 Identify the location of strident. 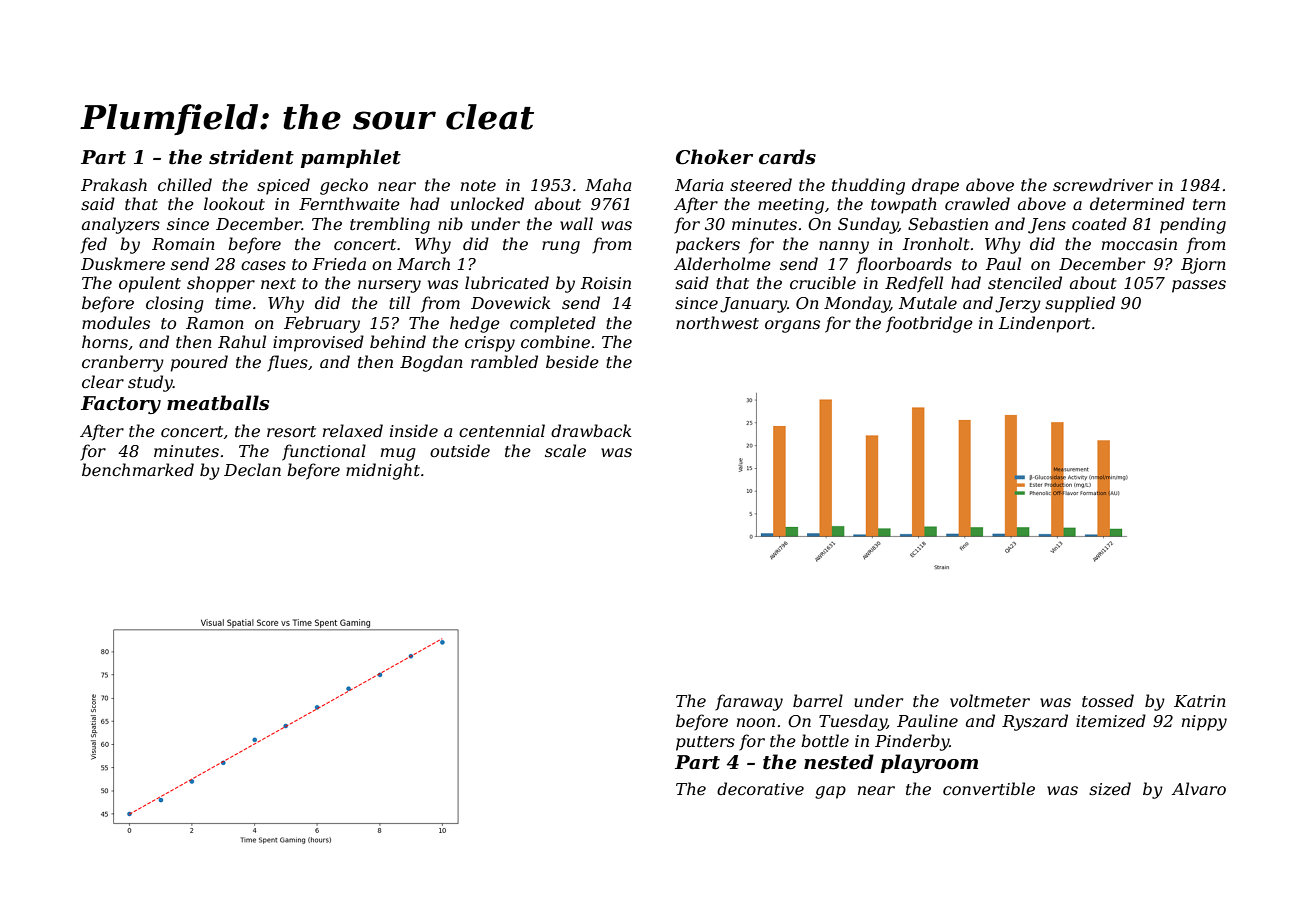
(251, 157).
